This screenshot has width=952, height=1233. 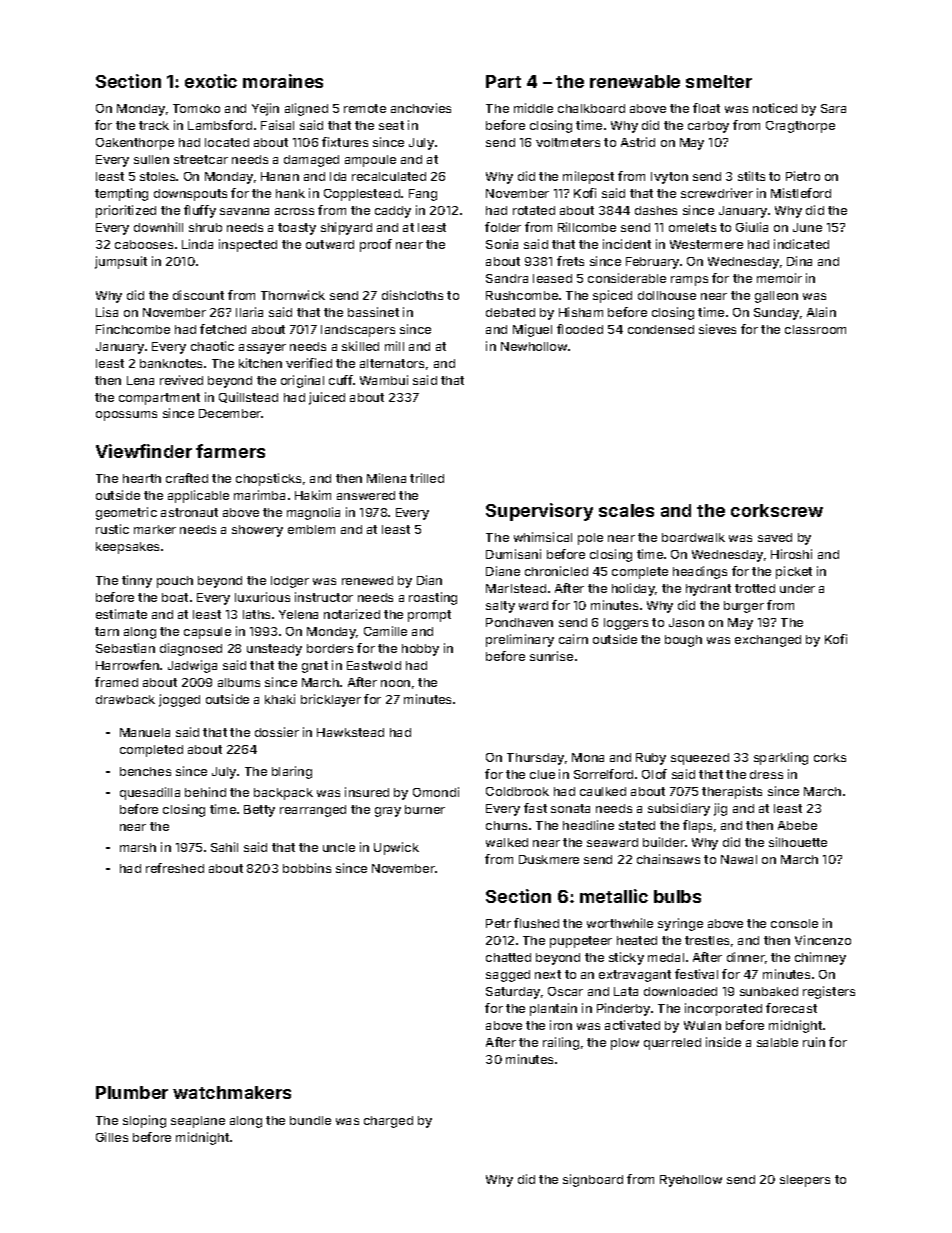 What do you see at coordinates (502, 244) in the screenshot?
I see `Sonia` at bounding box center [502, 244].
